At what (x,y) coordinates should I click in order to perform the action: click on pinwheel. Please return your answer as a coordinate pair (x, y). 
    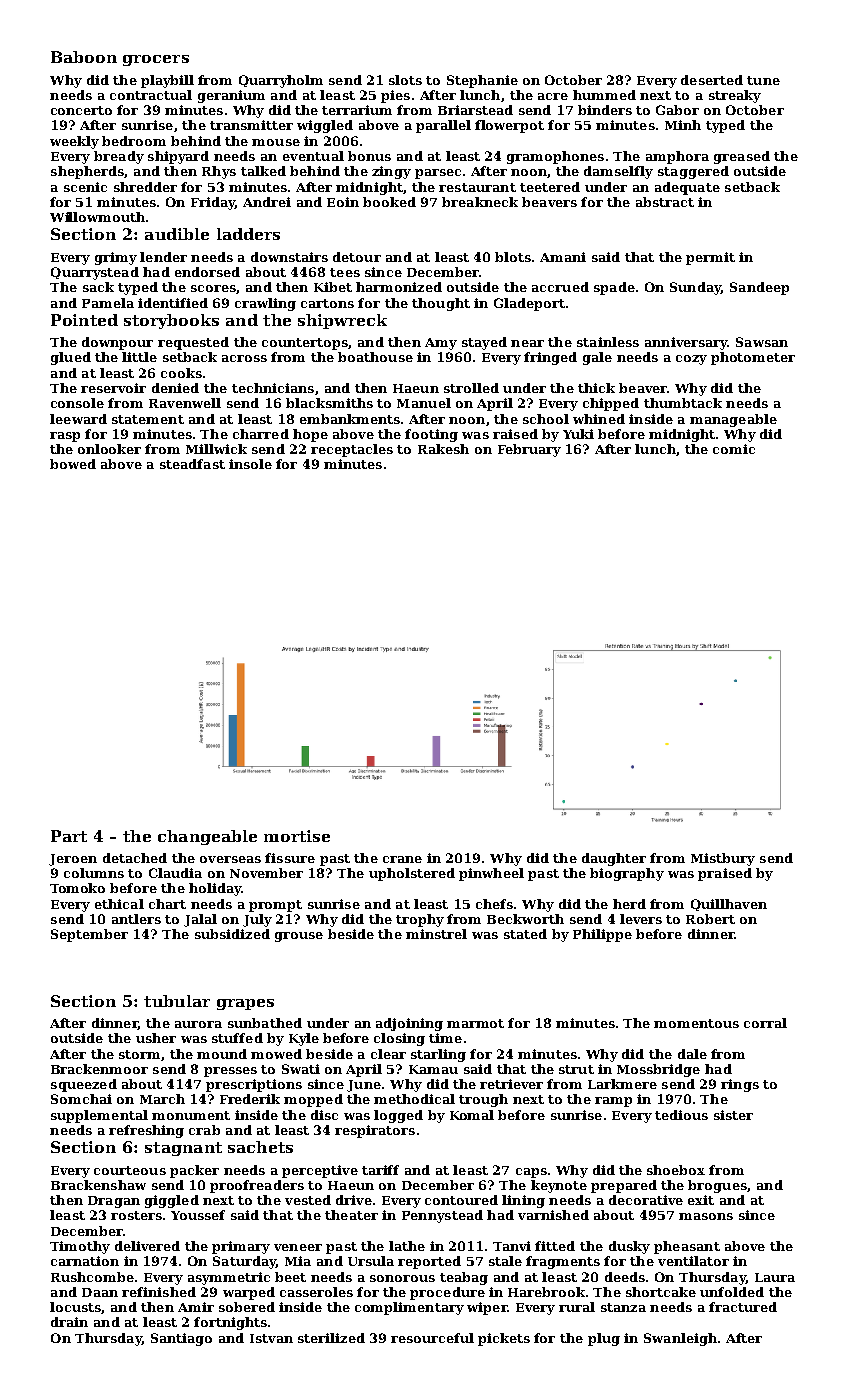
    Looking at the image, I should click on (491, 874).
